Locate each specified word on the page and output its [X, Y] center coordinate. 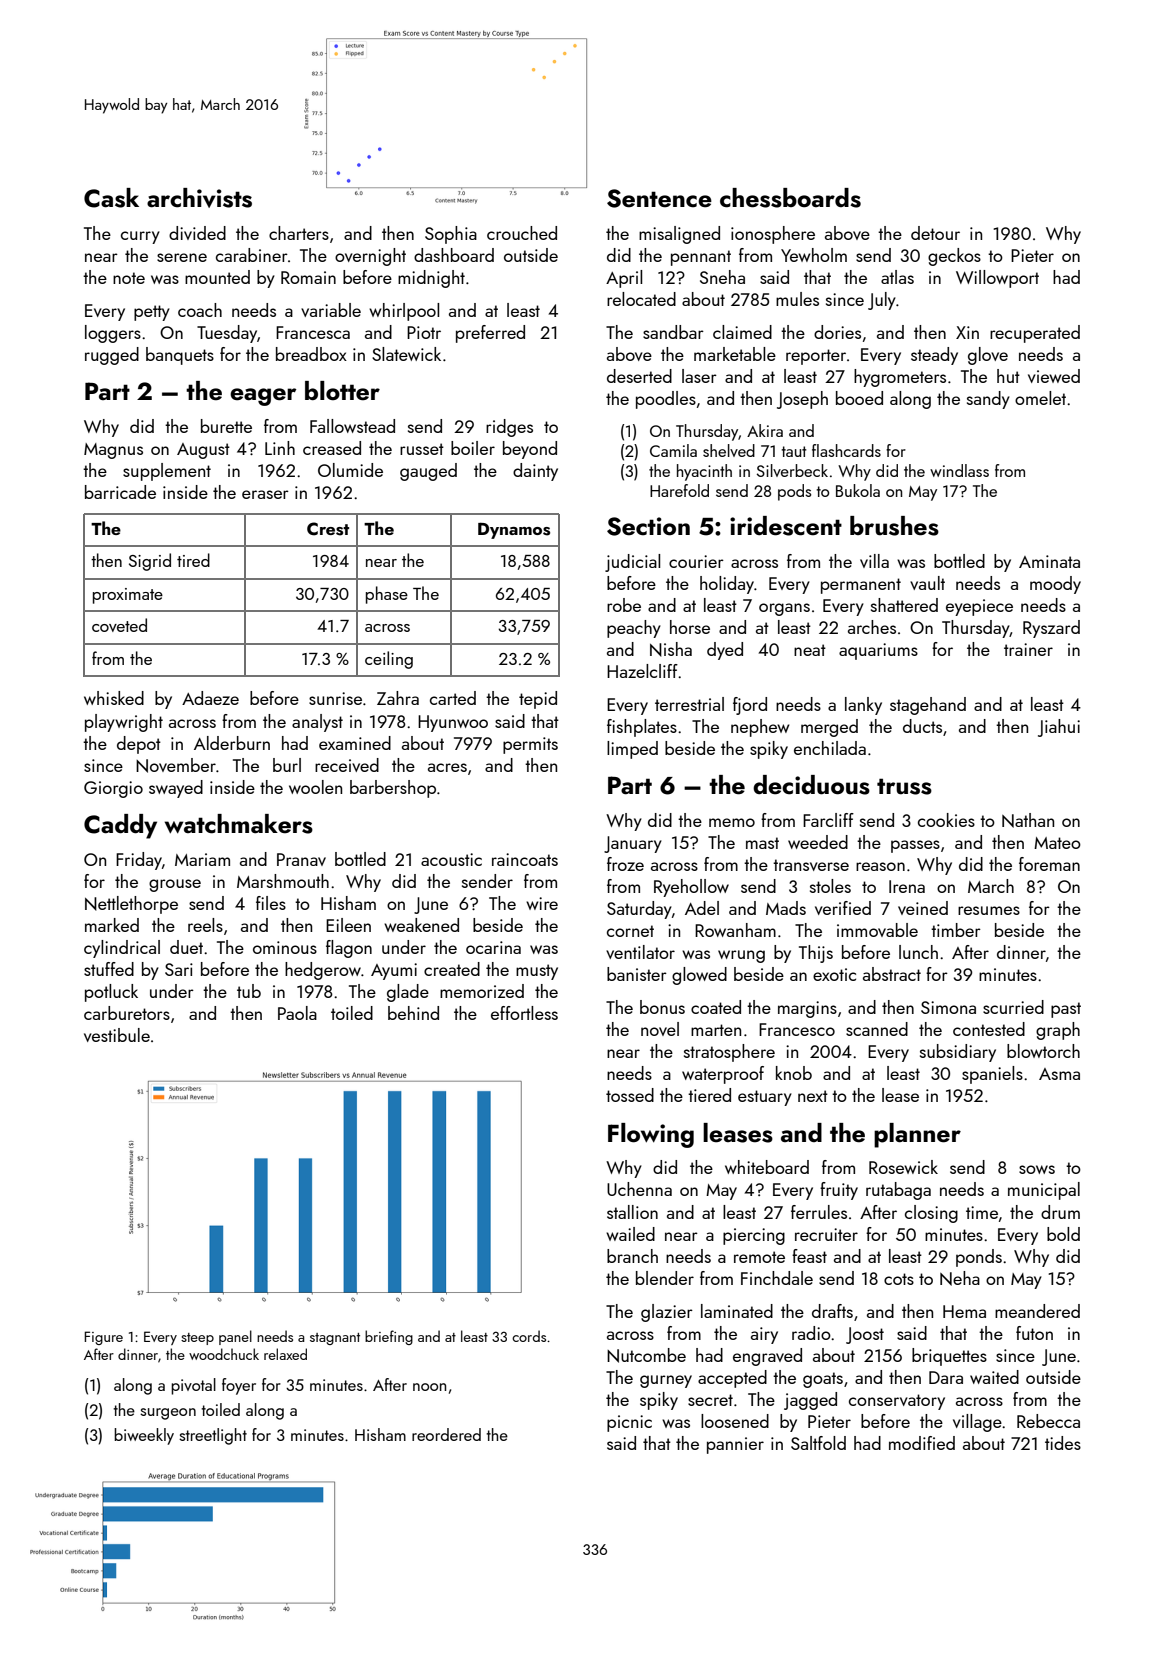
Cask [111, 198]
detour [935, 233]
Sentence [659, 198]
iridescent [786, 526]
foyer [239, 1386]
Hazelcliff [642, 671]
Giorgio [113, 789]
